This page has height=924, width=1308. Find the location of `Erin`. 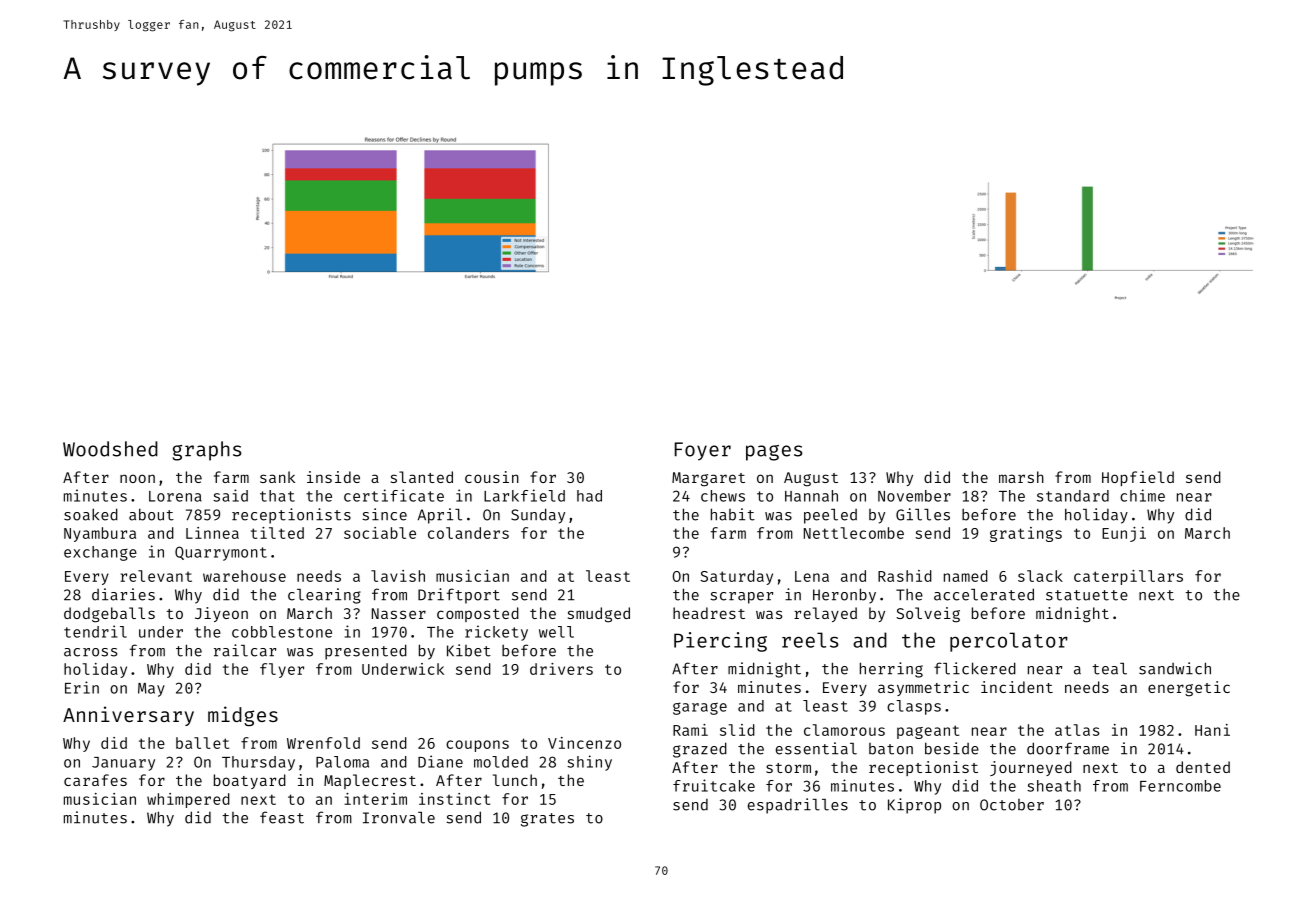

Erin is located at coordinates (82, 687).
